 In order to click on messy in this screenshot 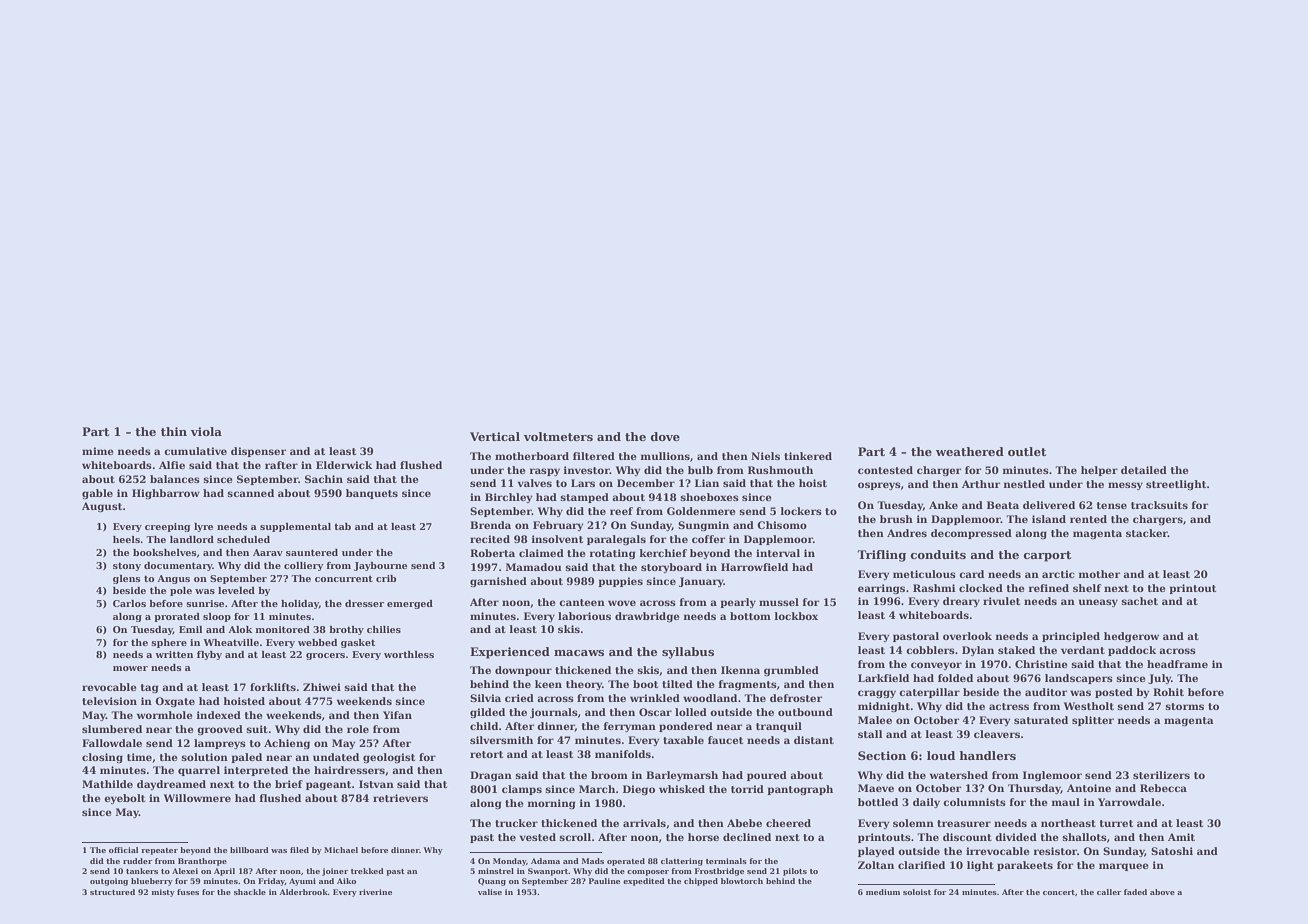, I will do `click(1125, 486)`.
